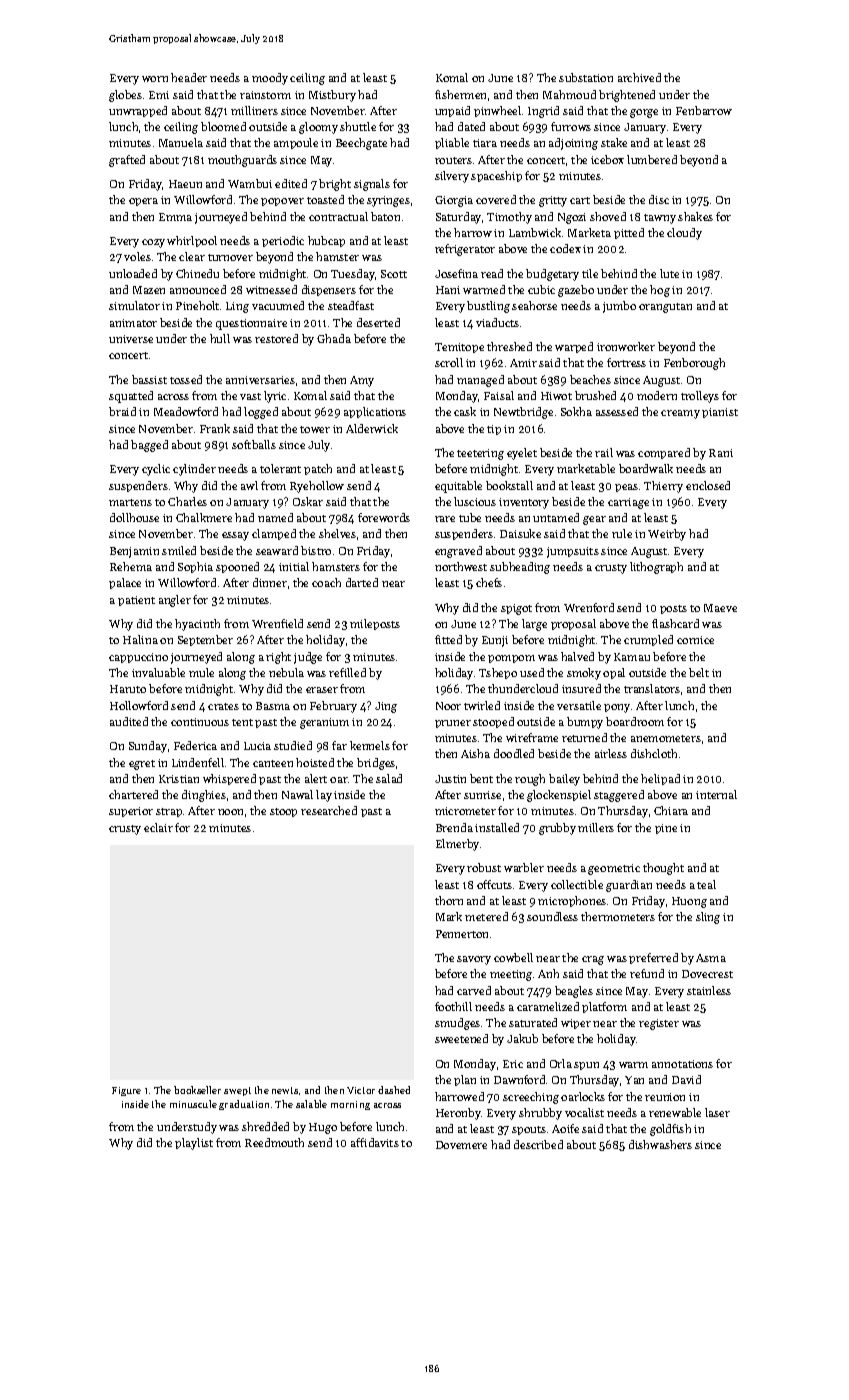 The width and height of the screenshot is (849, 1400). Describe the element at coordinates (699, 672) in the screenshot. I see `belt` at that location.
